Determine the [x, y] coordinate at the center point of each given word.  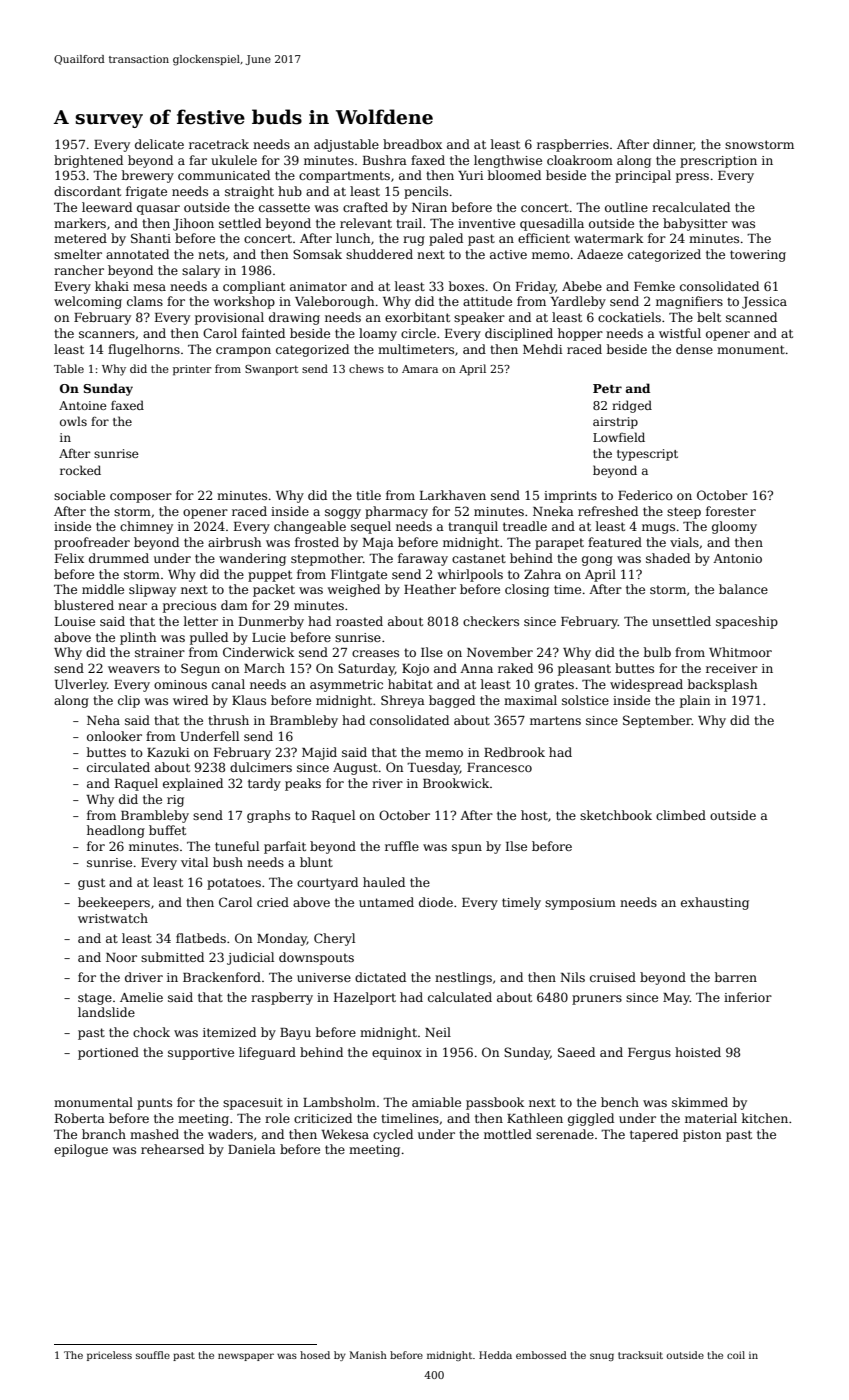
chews [366, 368]
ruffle [402, 846]
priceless [109, 1356]
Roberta [80, 1118]
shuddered [379, 254]
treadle [525, 526]
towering [758, 256]
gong [597, 561]
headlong [116, 831]
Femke [654, 286]
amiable [436, 1102]
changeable [310, 527]
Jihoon [193, 224]
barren [736, 977]
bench [620, 1102]
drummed [119, 558]
